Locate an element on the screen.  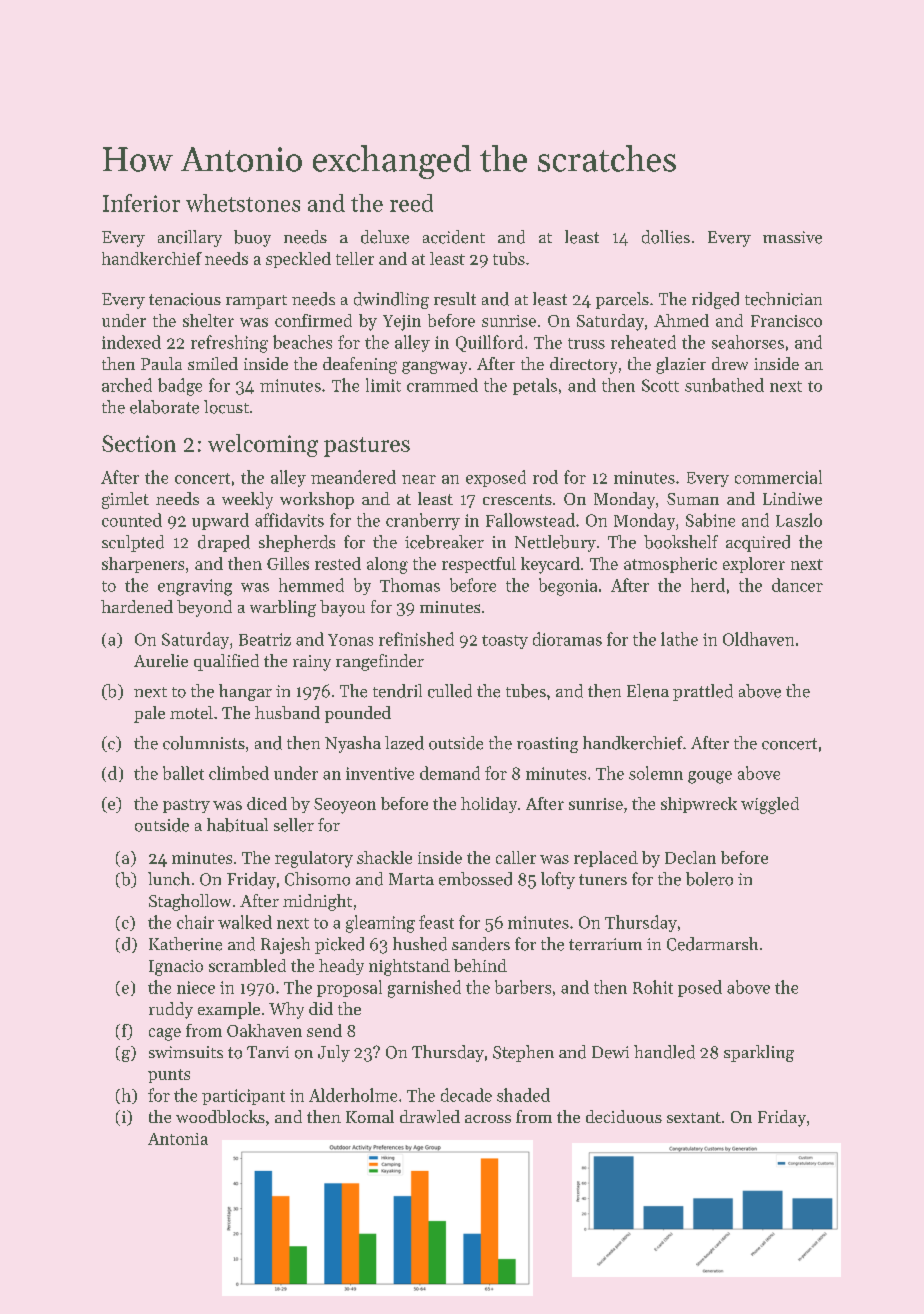
woodblocks is located at coordinates (220, 1116).
